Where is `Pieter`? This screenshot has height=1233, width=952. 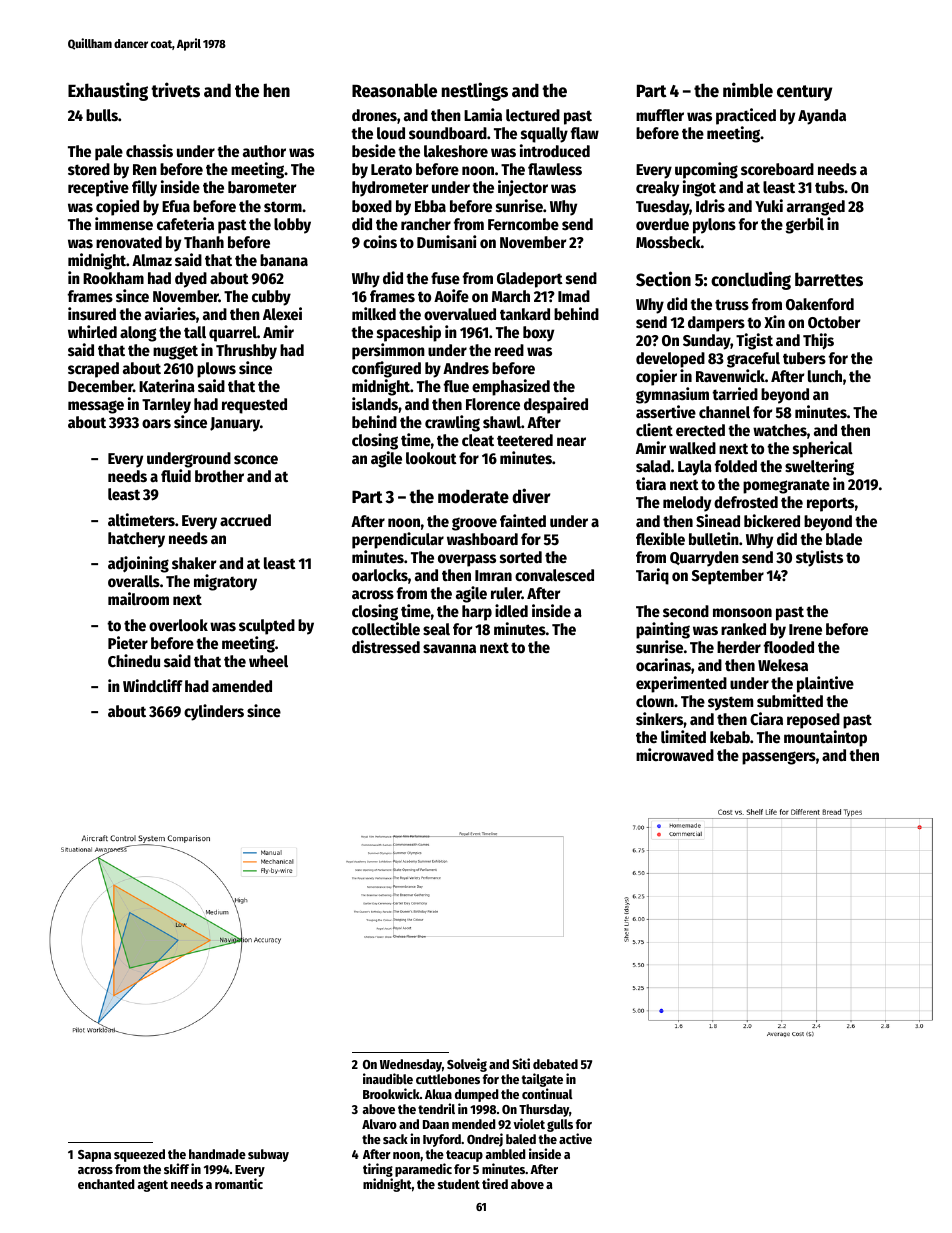
Pieter is located at coordinates (128, 643).
